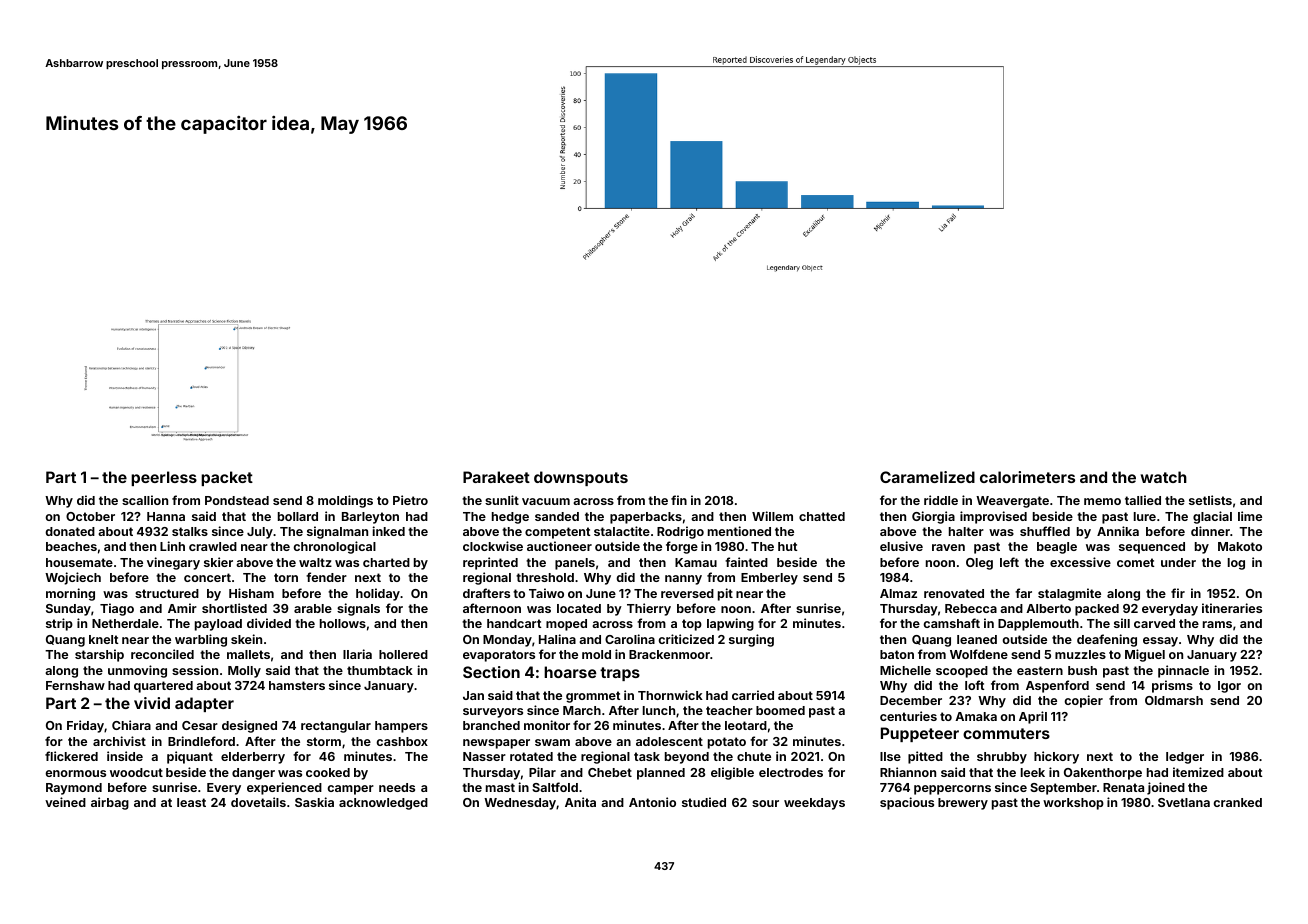  I want to click on signals, so click(358, 609).
